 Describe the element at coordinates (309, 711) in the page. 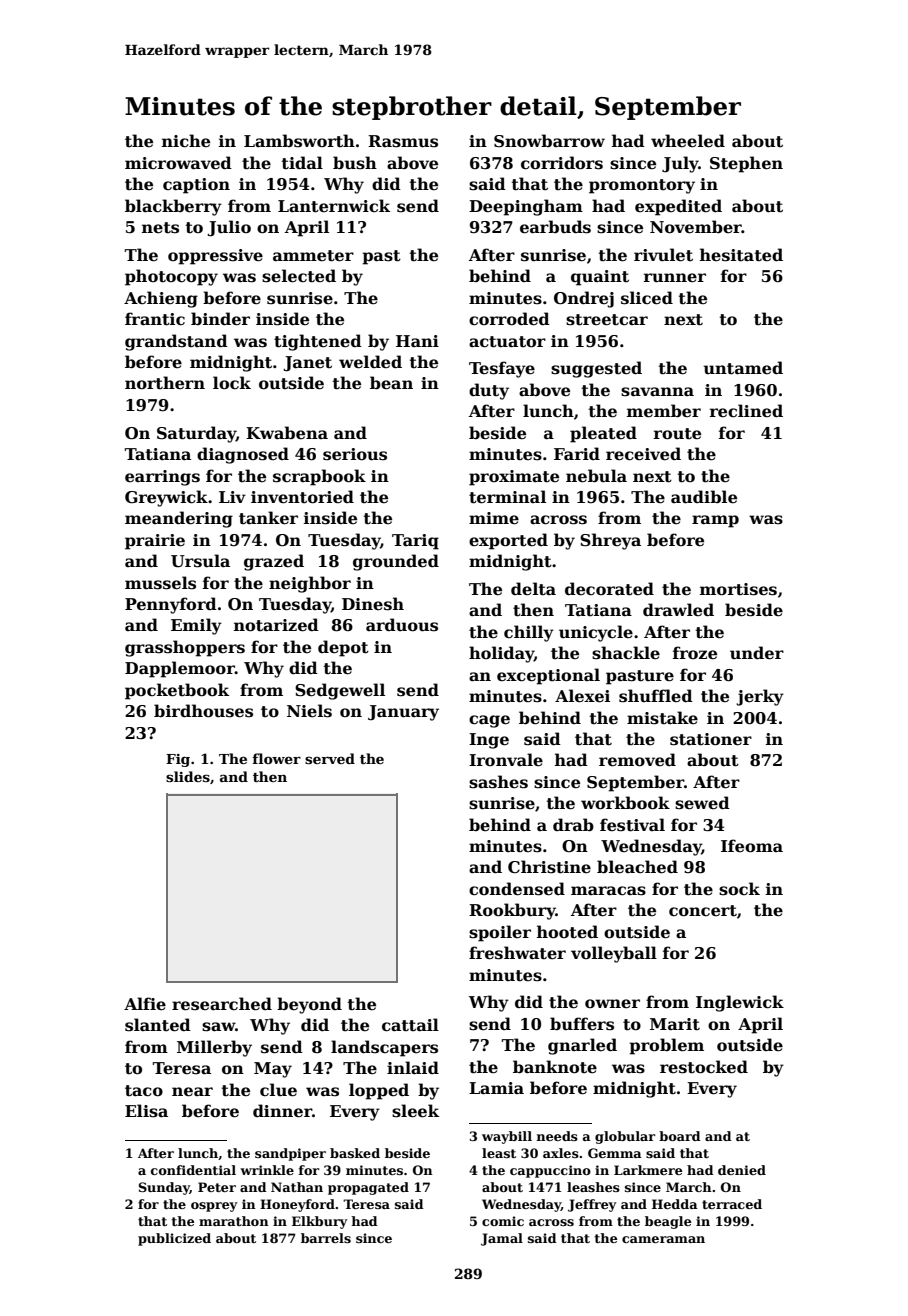

I see `Niels` at that location.
